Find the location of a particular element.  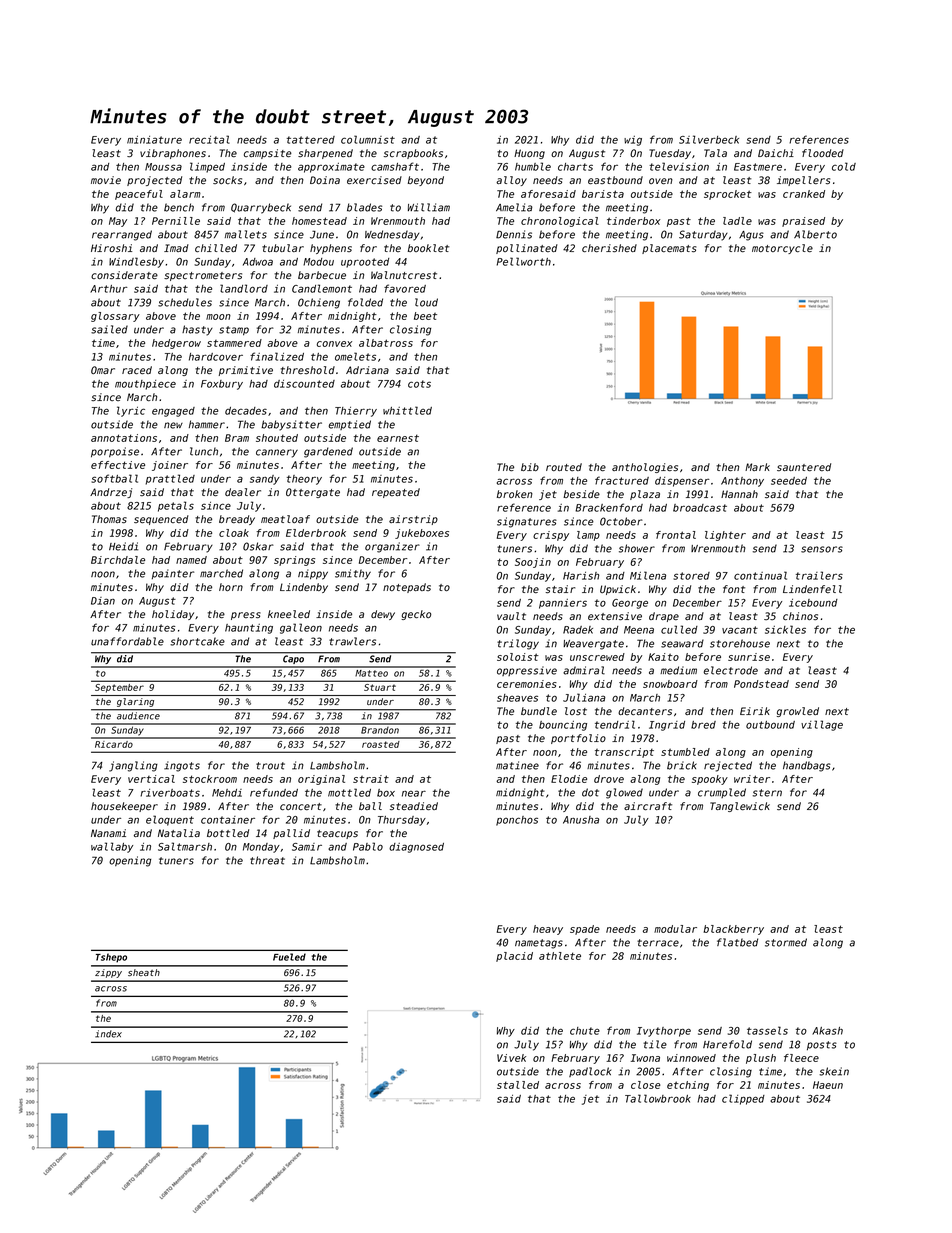

Adwoa is located at coordinates (258, 262).
